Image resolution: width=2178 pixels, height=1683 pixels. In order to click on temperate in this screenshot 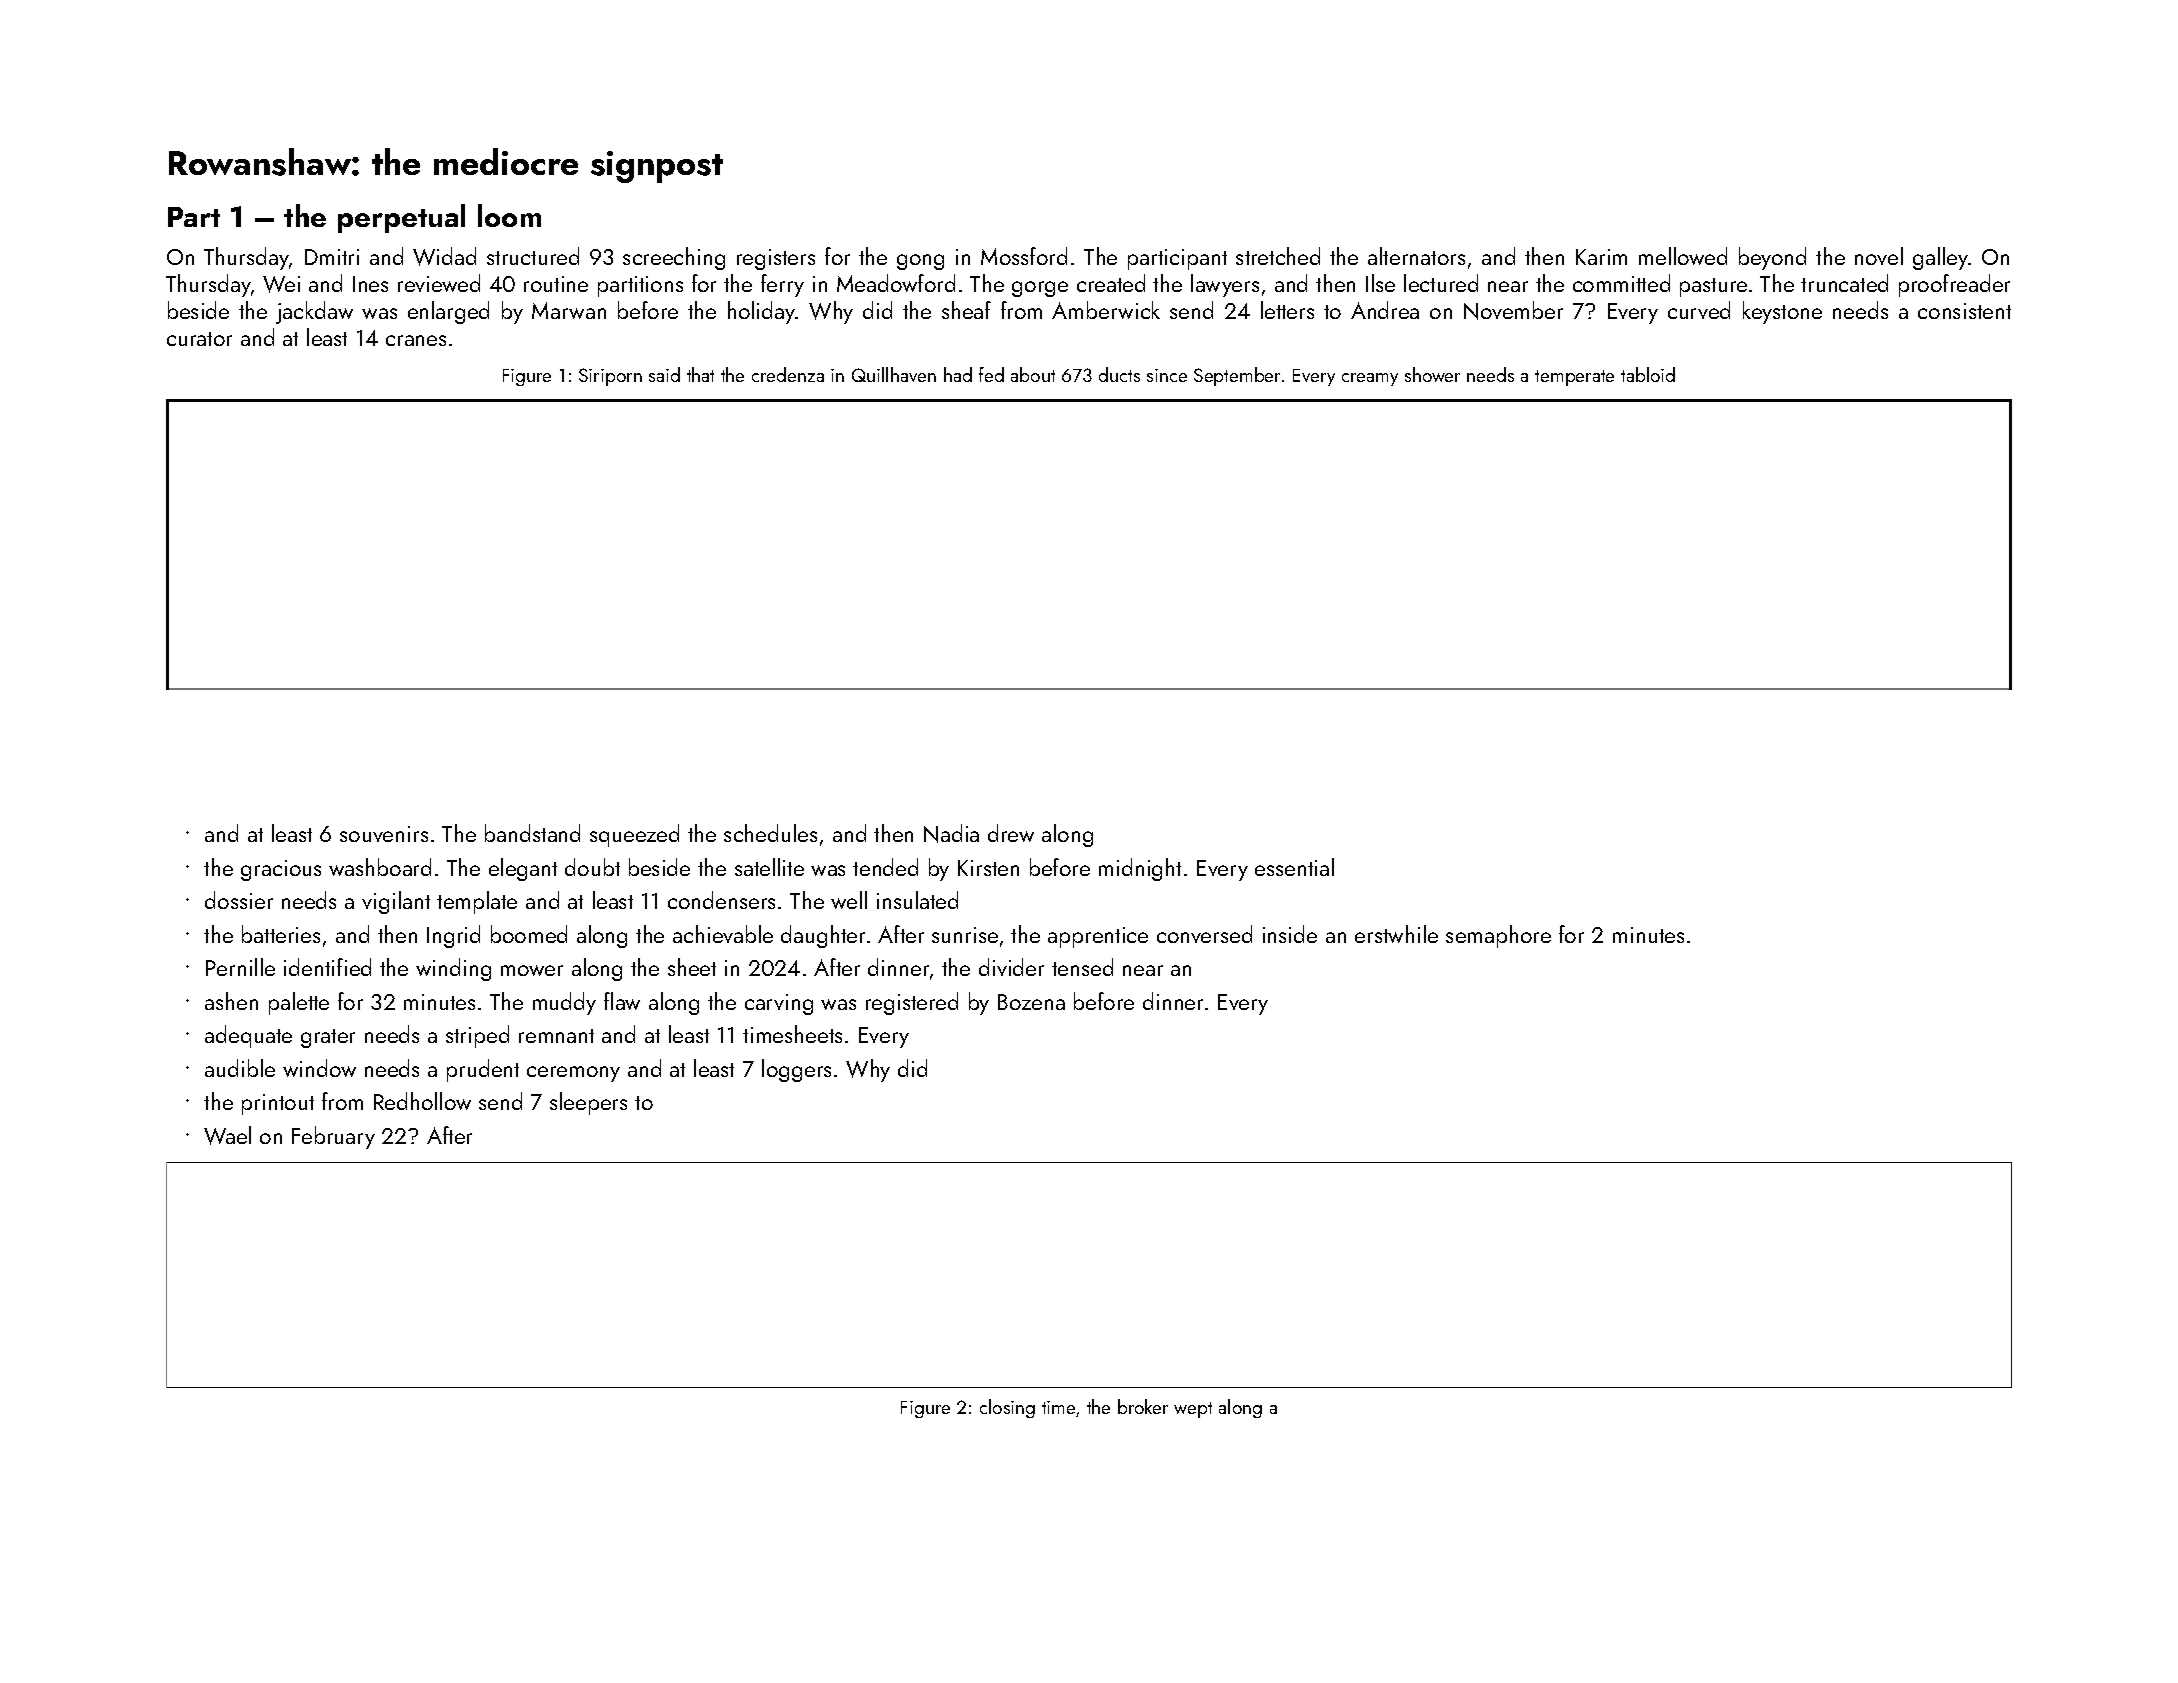, I will do `click(1574, 378)`.
